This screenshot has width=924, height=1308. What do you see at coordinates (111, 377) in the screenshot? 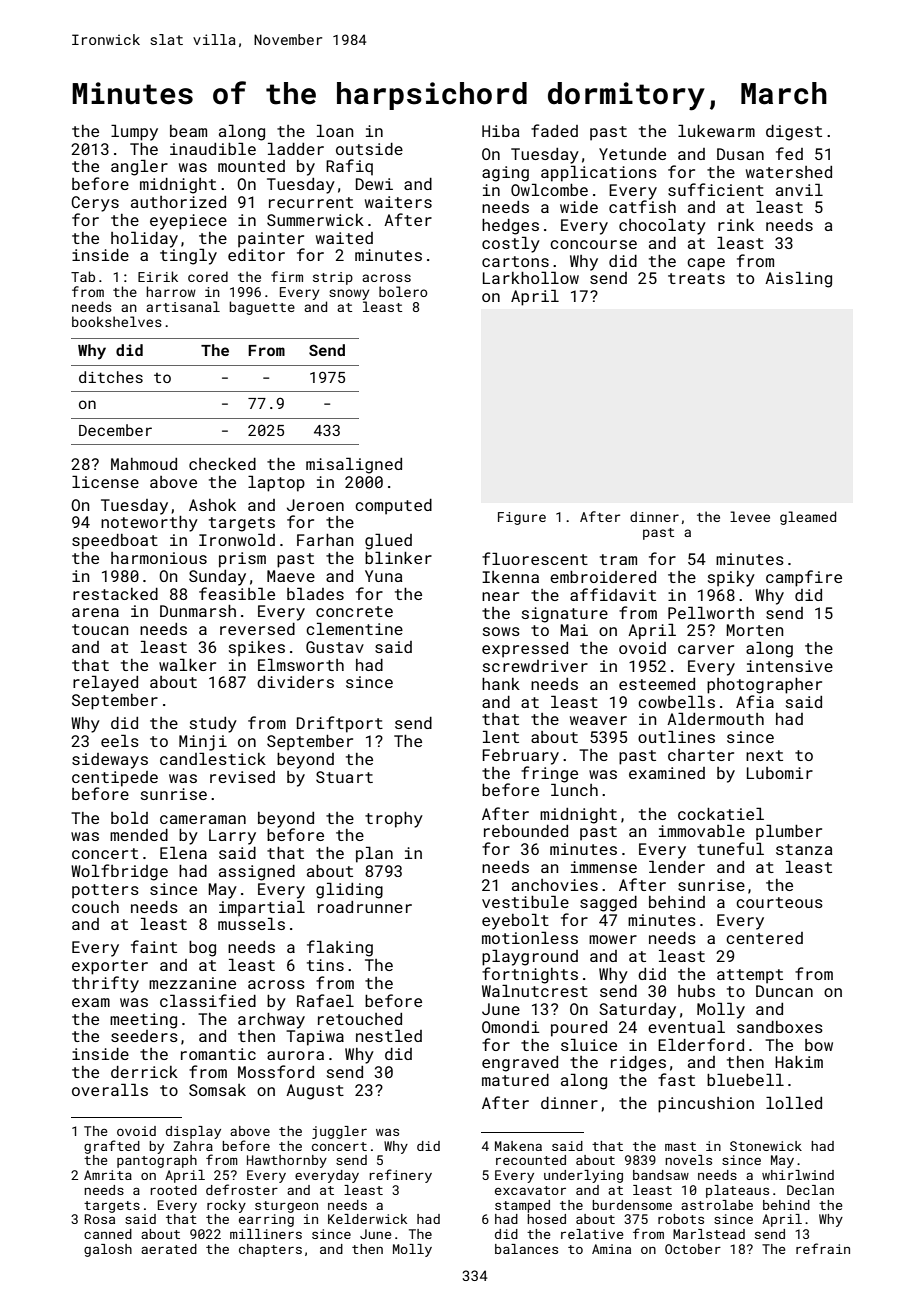
I see `ditches` at bounding box center [111, 377].
